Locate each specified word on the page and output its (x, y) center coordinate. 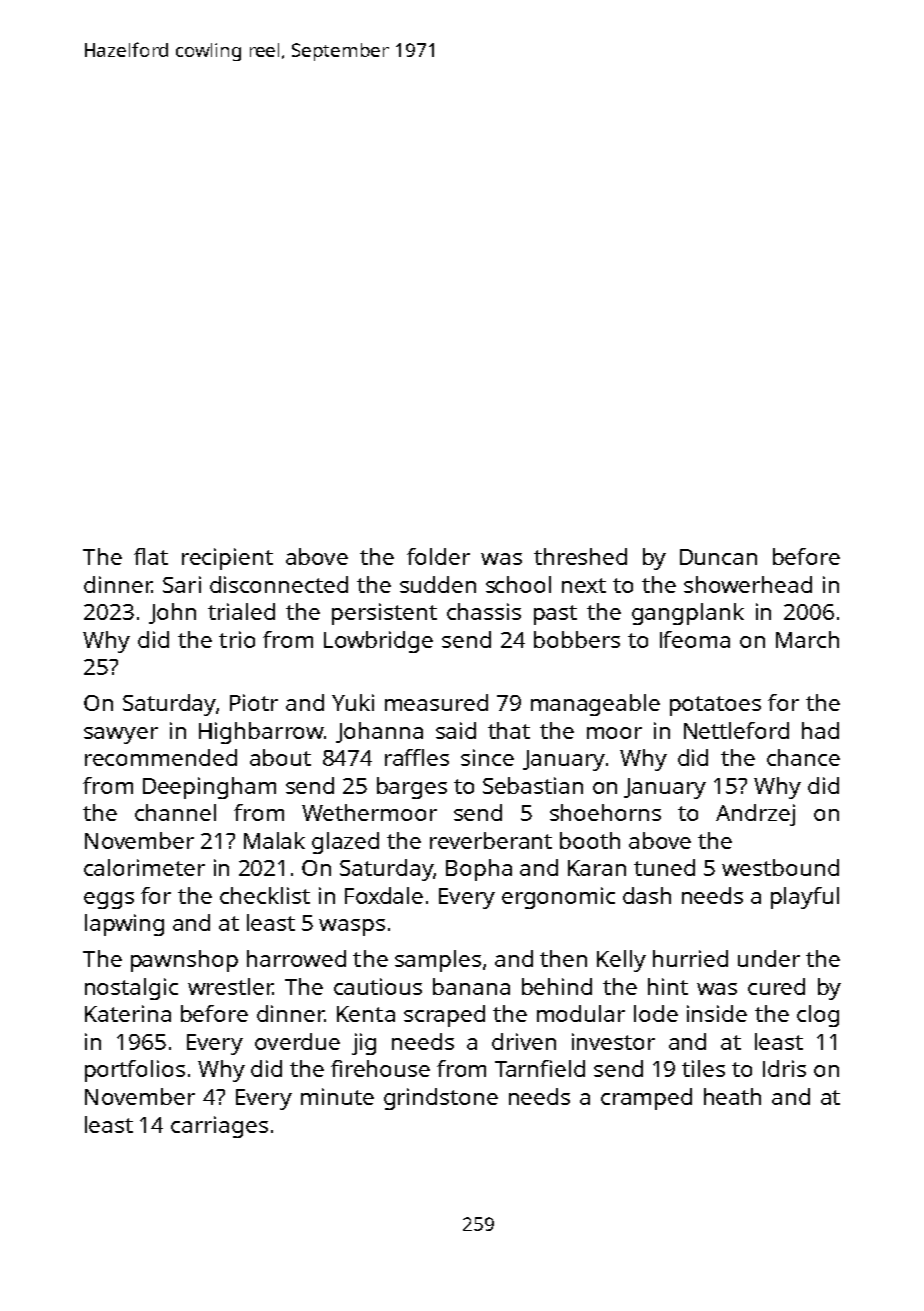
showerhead (748, 584)
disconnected (279, 584)
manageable (595, 705)
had (820, 730)
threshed (580, 556)
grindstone (441, 1099)
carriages (219, 1127)
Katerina (128, 1013)
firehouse (380, 1068)
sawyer (121, 735)
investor (613, 1041)
